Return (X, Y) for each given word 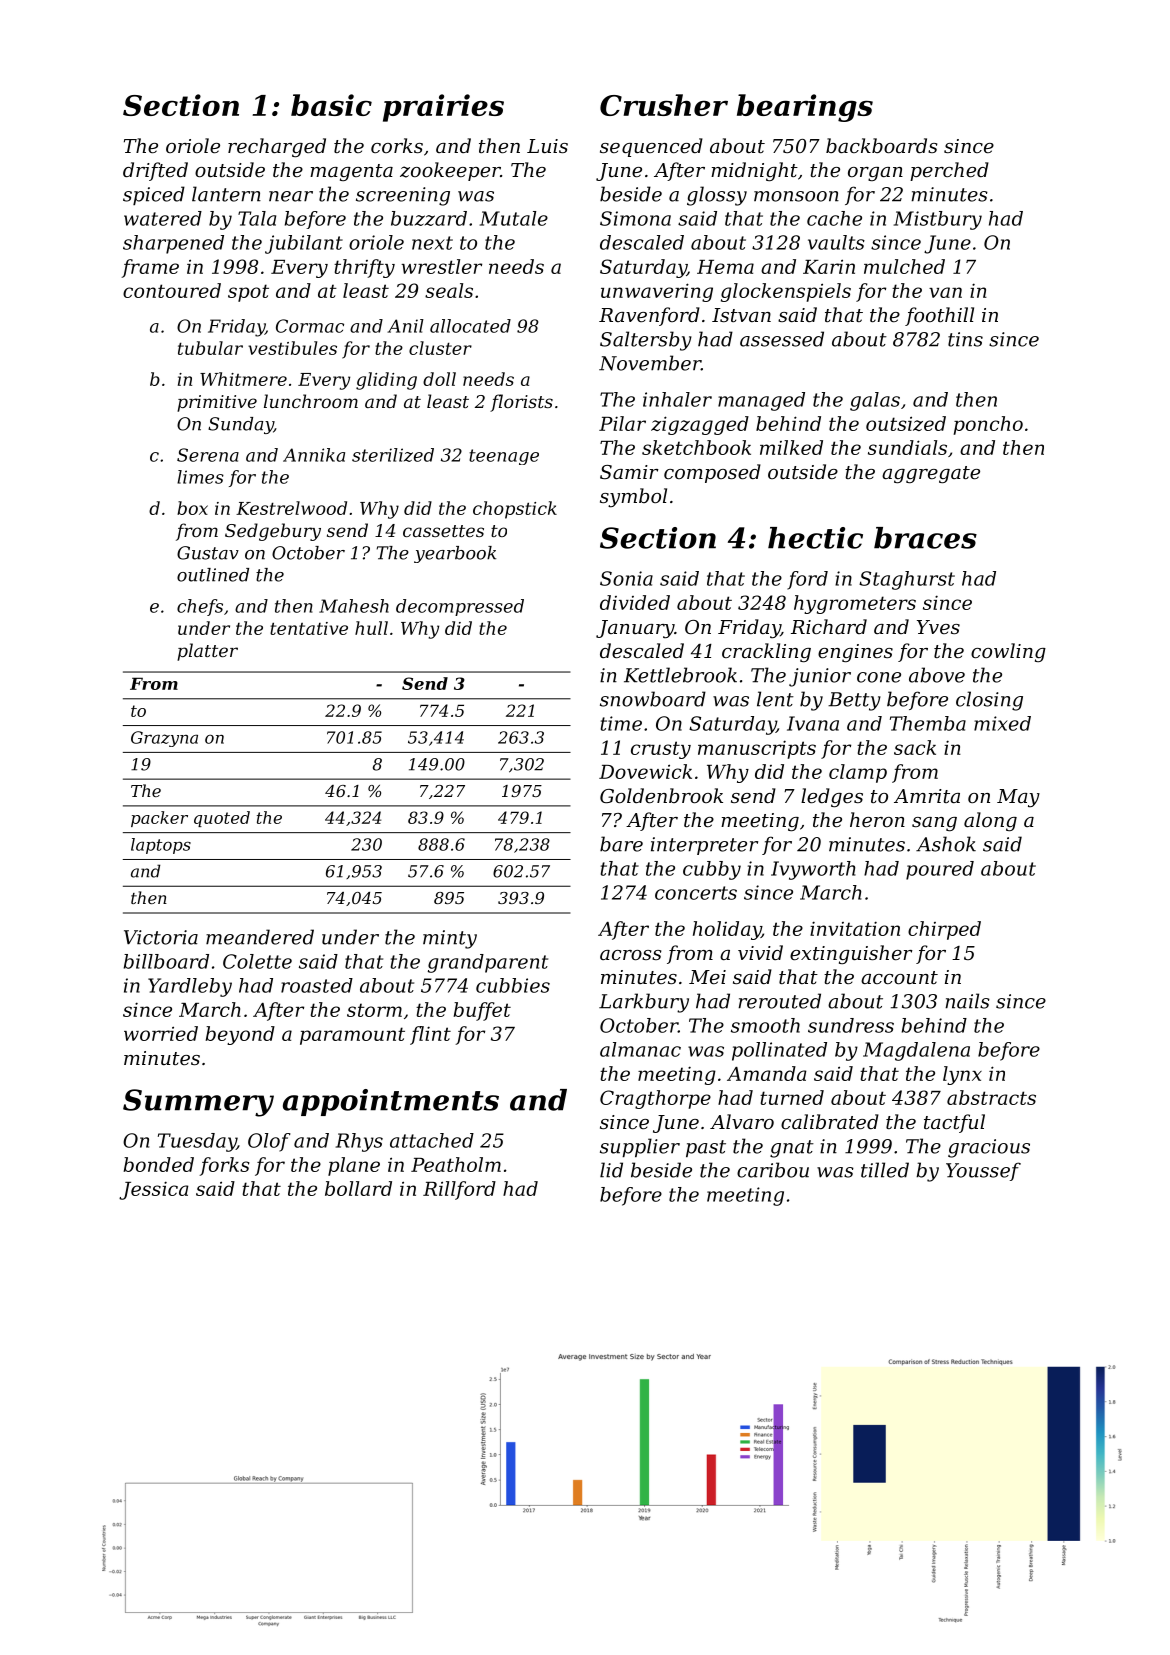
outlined (213, 575)
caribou (773, 1170)
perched (949, 171)
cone (879, 677)
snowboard (653, 699)
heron (877, 819)
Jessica (154, 1190)
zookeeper (450, 171)
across (630, 955)
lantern (226, 194)
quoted (222, 819)
